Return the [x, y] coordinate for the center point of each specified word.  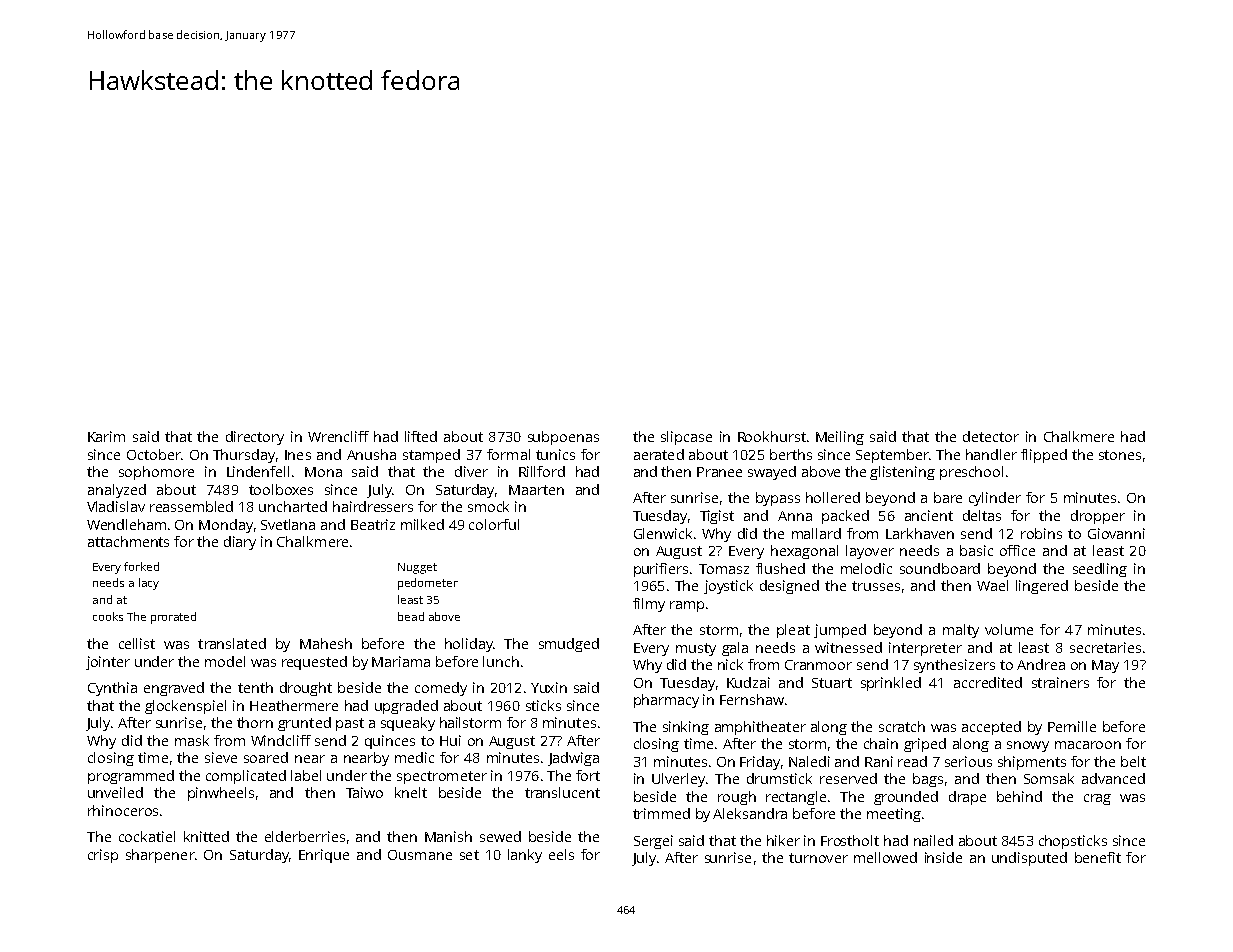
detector [991, 436]
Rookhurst [772, 436]
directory [255, 438]
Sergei [653, 842]
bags [928, 780]
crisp [103, 856]
